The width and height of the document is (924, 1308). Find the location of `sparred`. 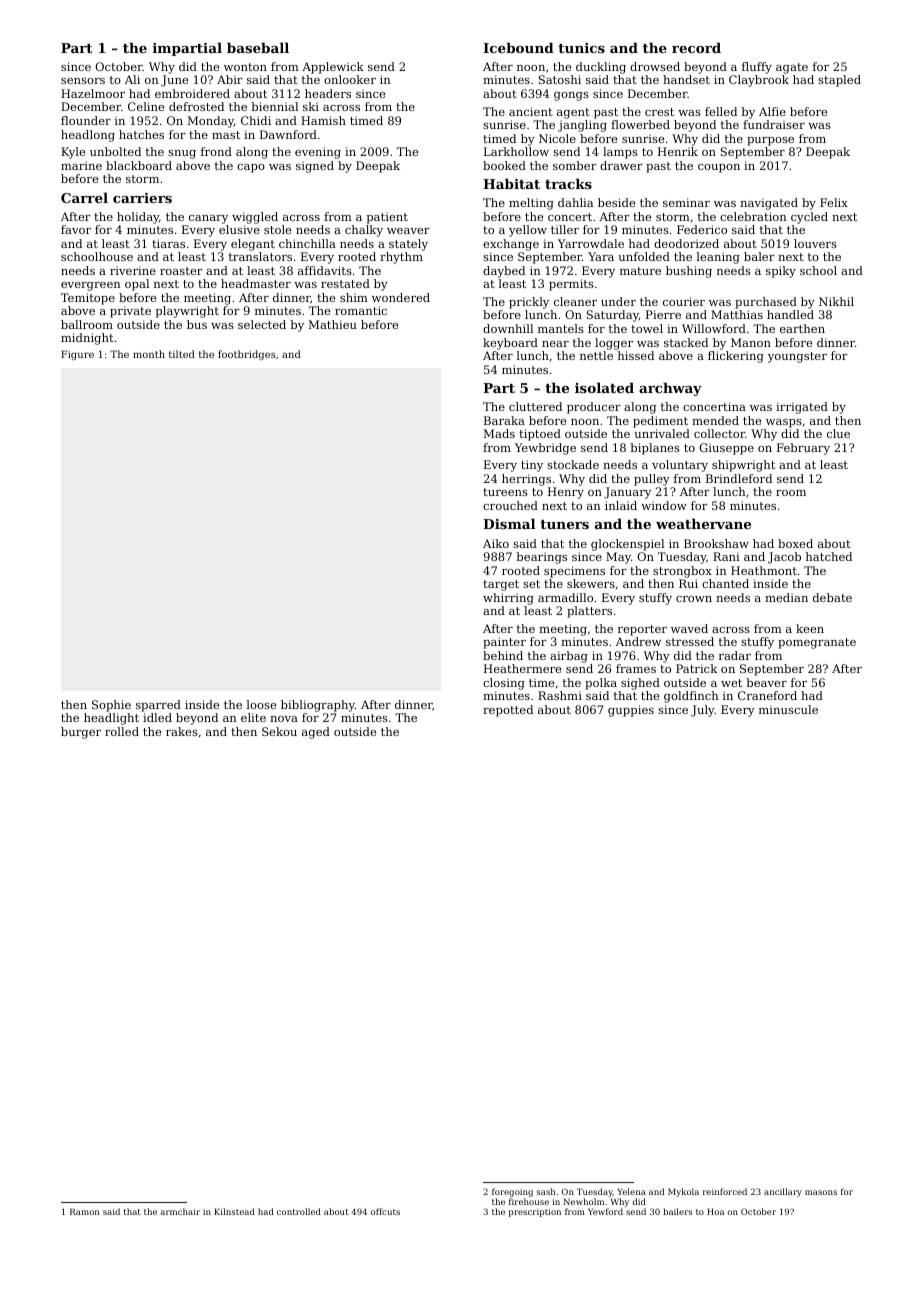

sparred is located at coordinates (158, 706).
